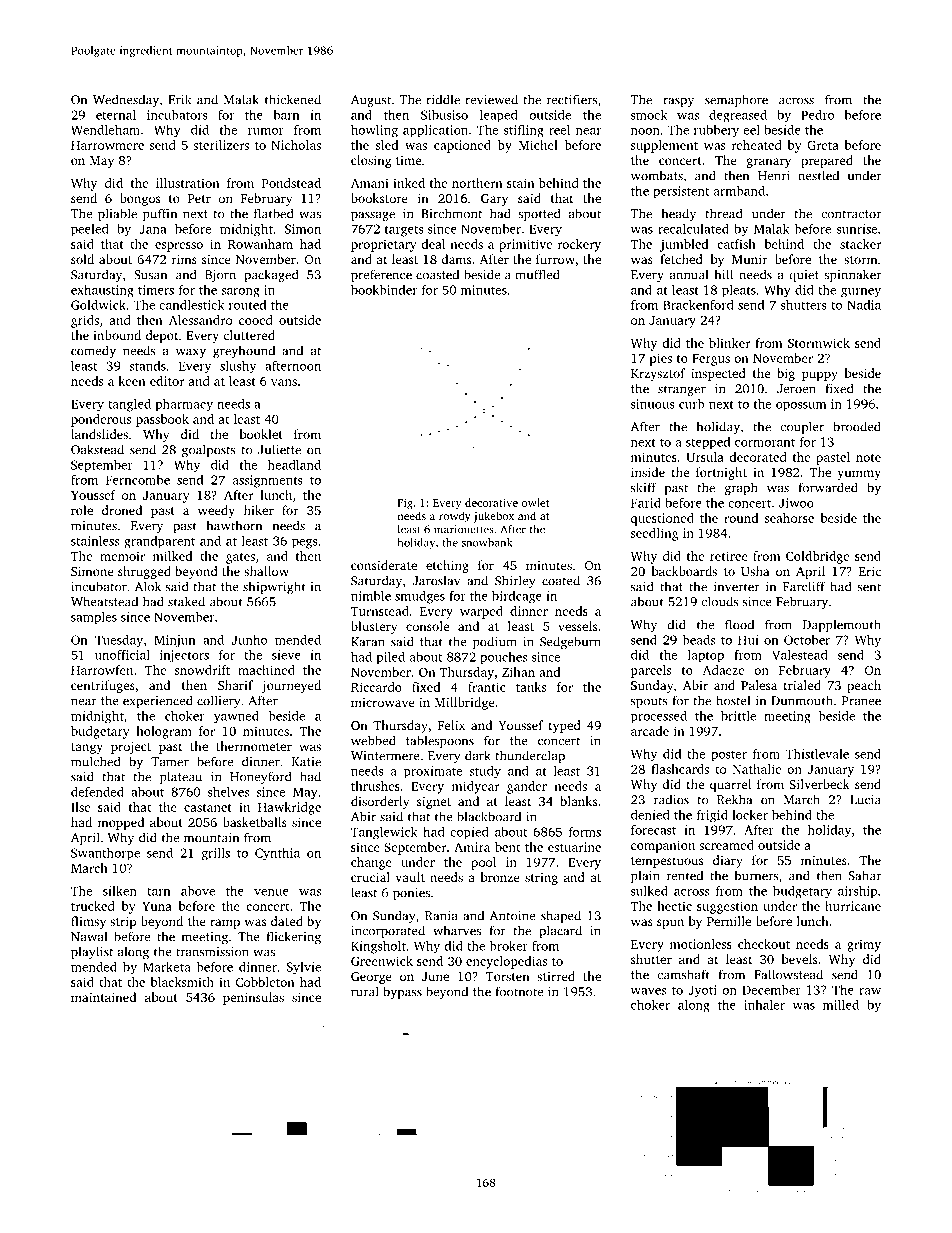  What do you see at coordinates (107, 145) in the document?
I see `Harrowmere` at bounding box center [107, 145].
